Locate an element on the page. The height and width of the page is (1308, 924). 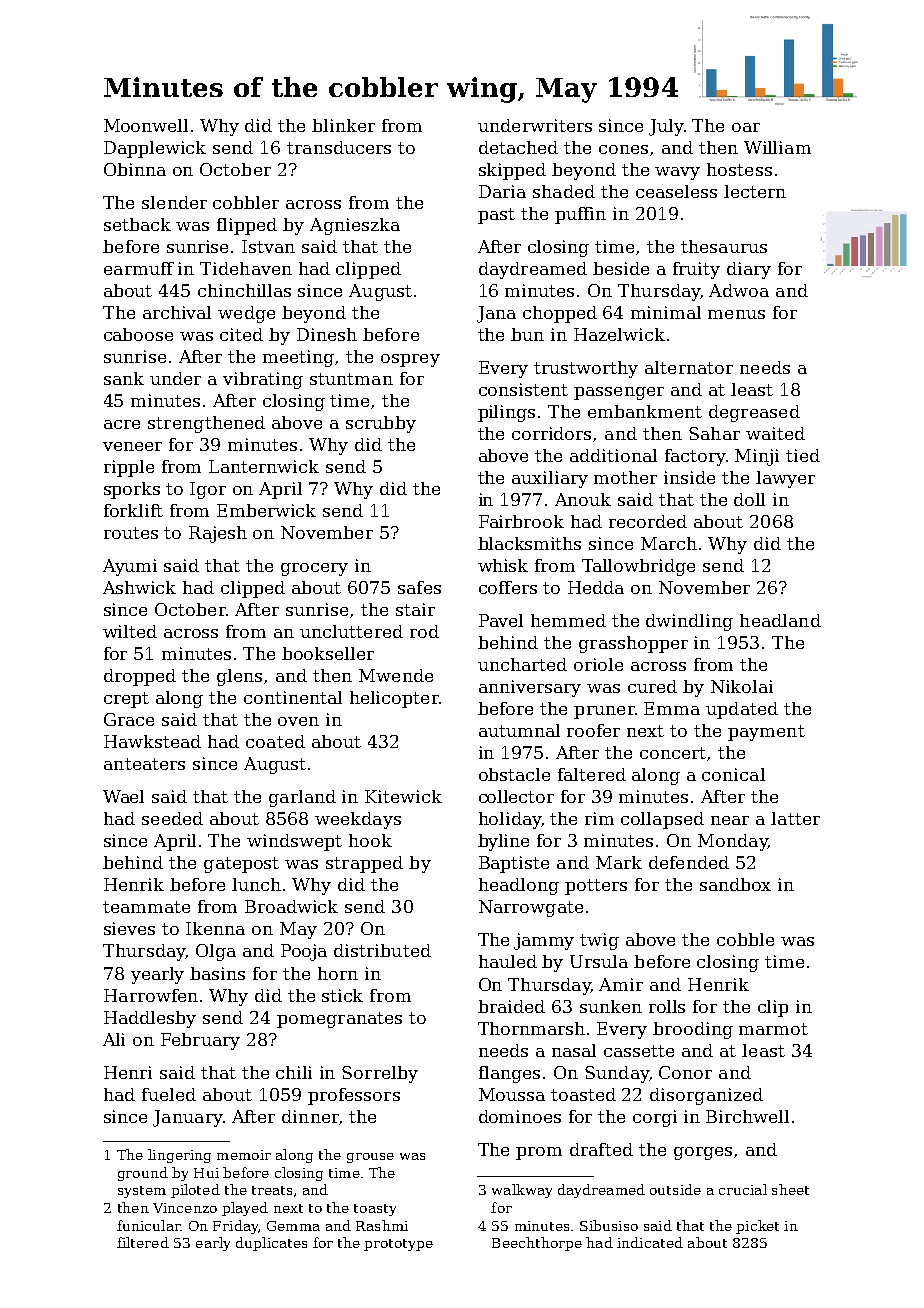
indicated is located at coordinates (650, 1242).
